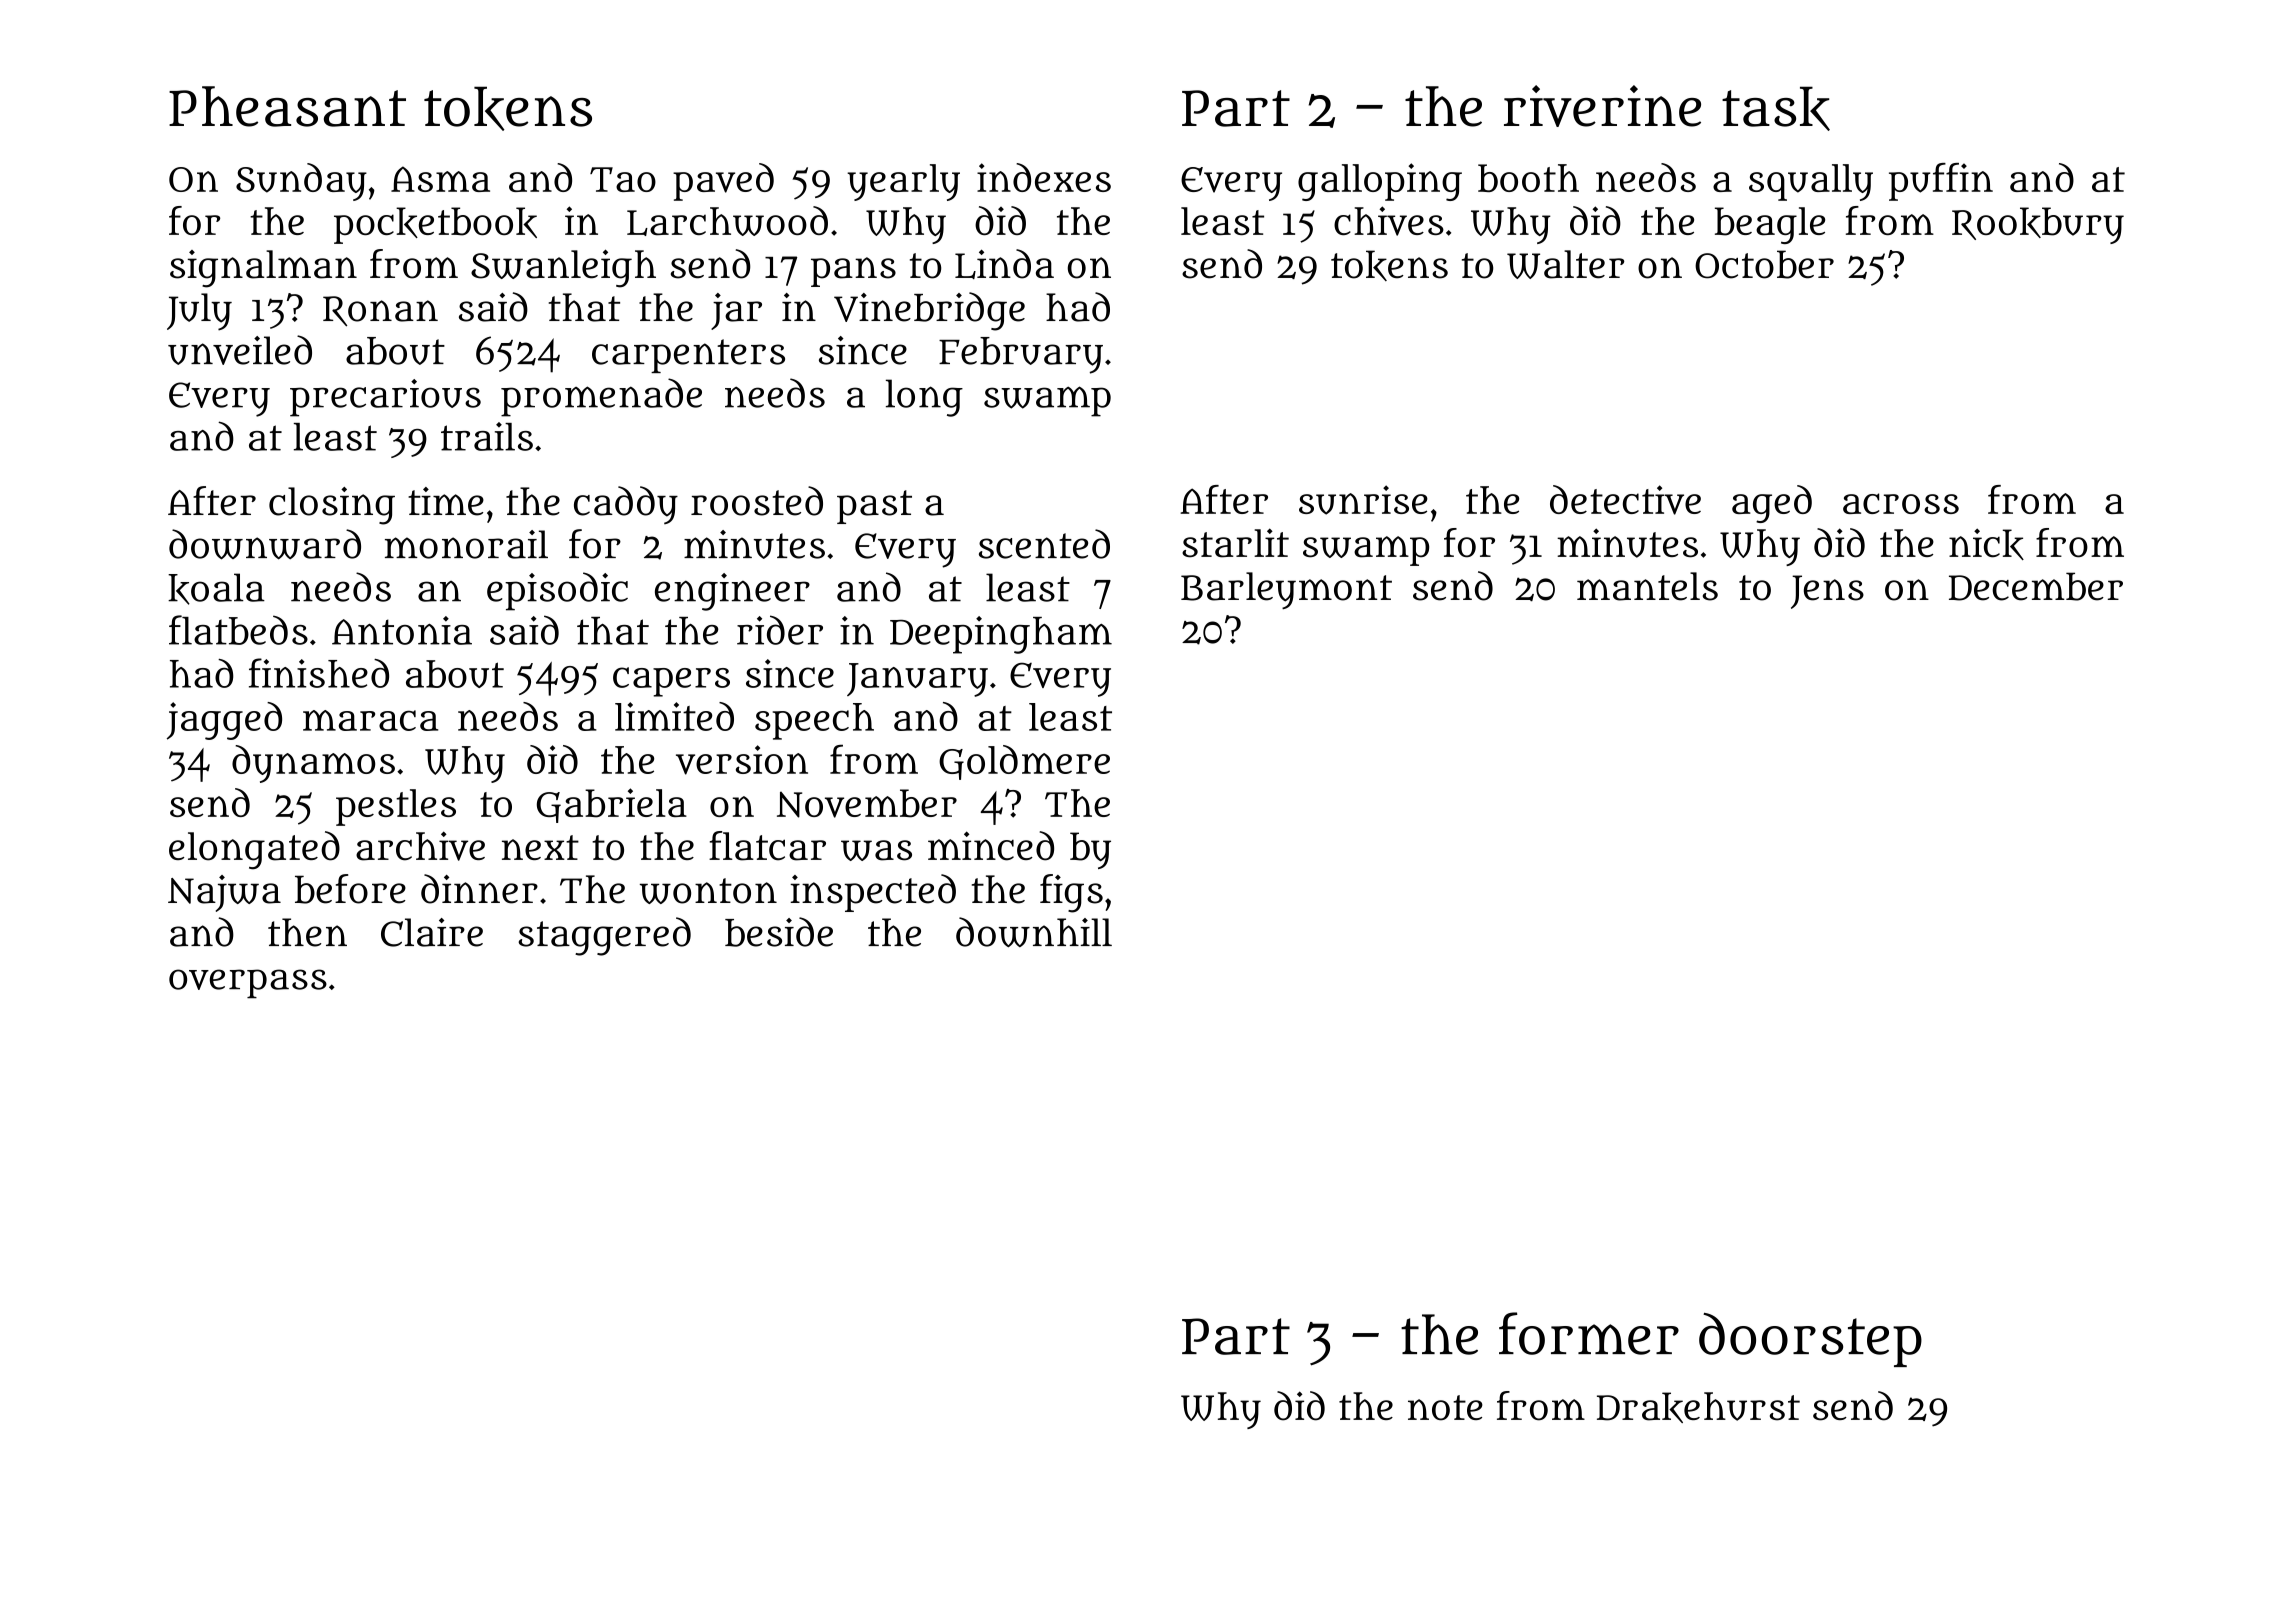 The height and width of the screenshot is (1620, 2292). What do you see at coordinates (1363, 500) in the screenshot?
I see `sunrise` at bounding box center [1363, 500].
